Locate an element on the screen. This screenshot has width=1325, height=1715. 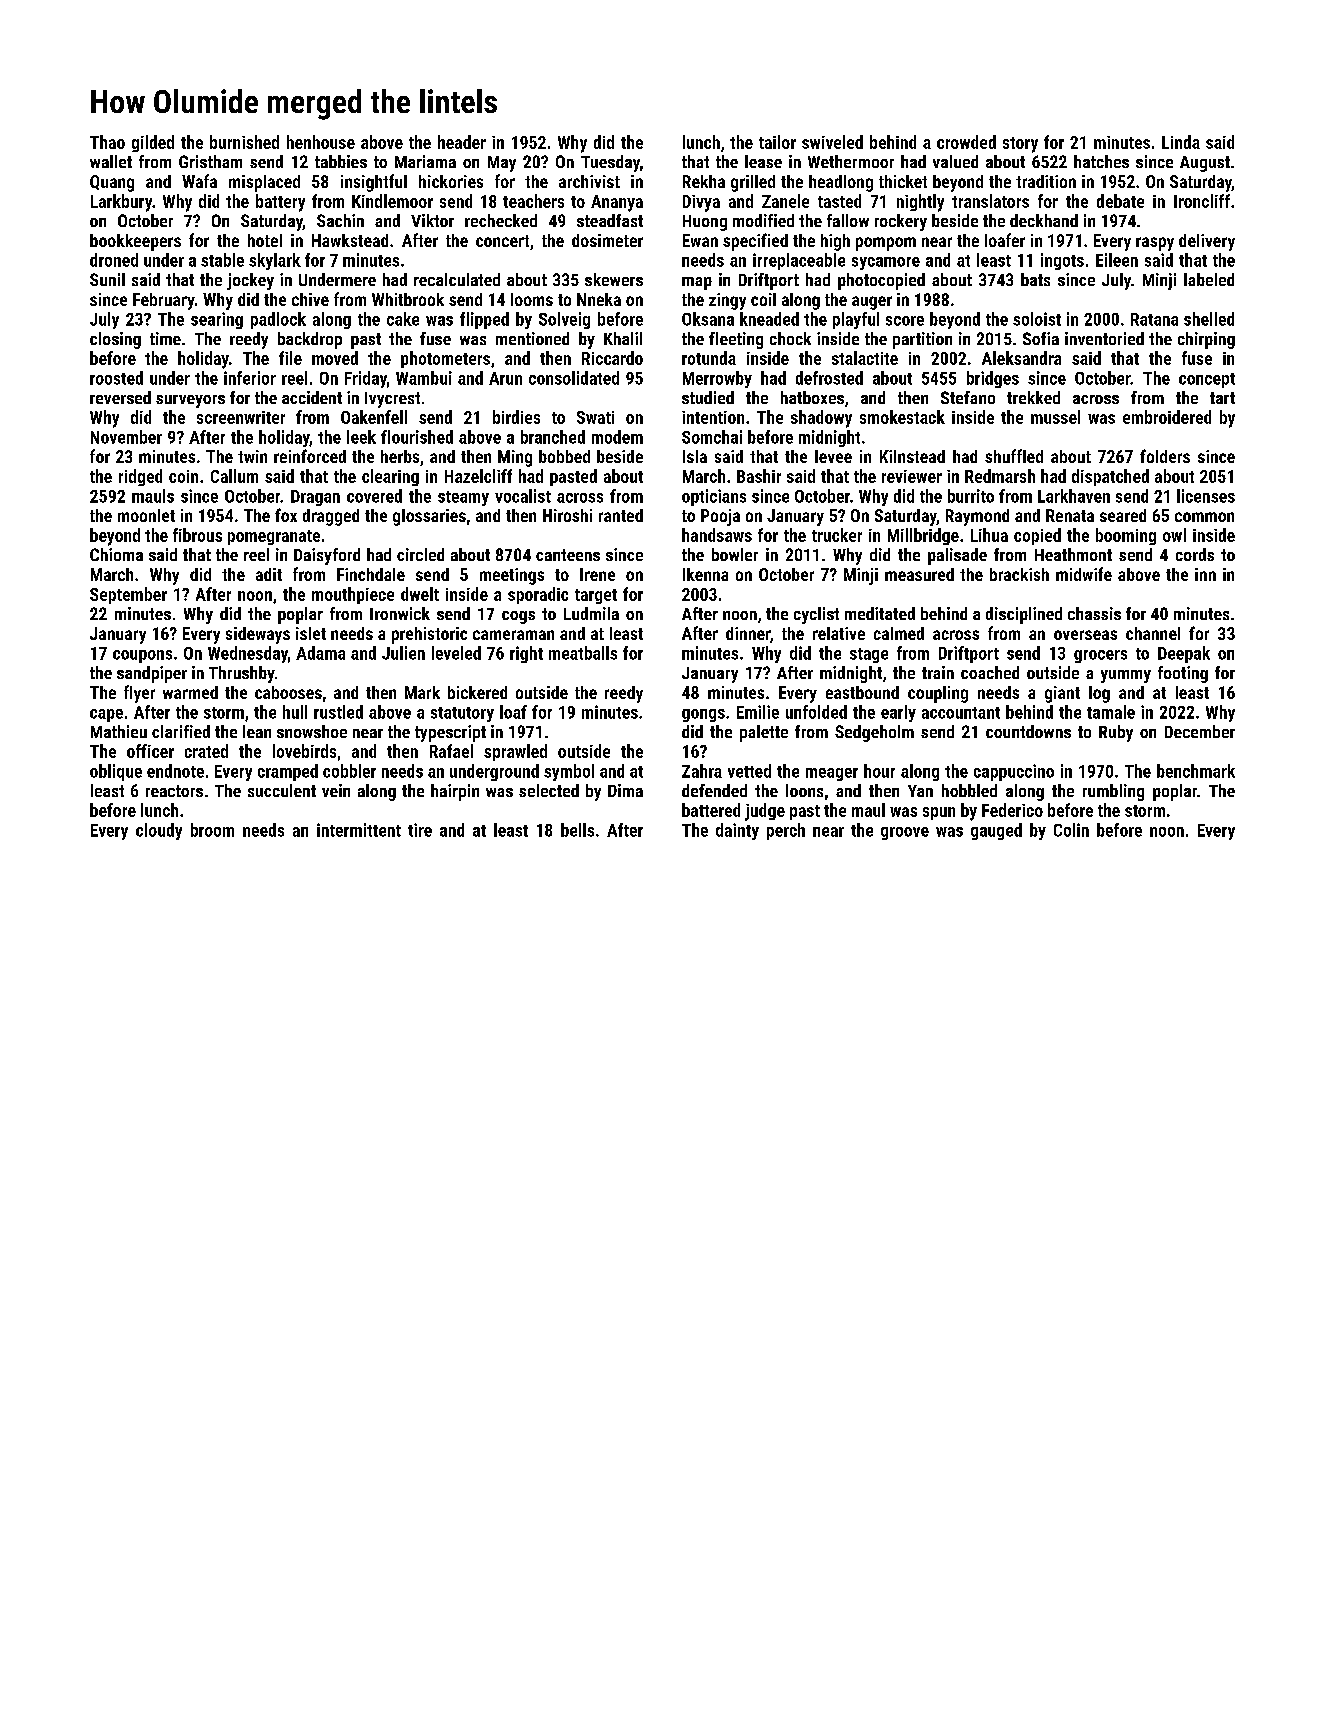
cramped is located at coordinates (288, 772).
